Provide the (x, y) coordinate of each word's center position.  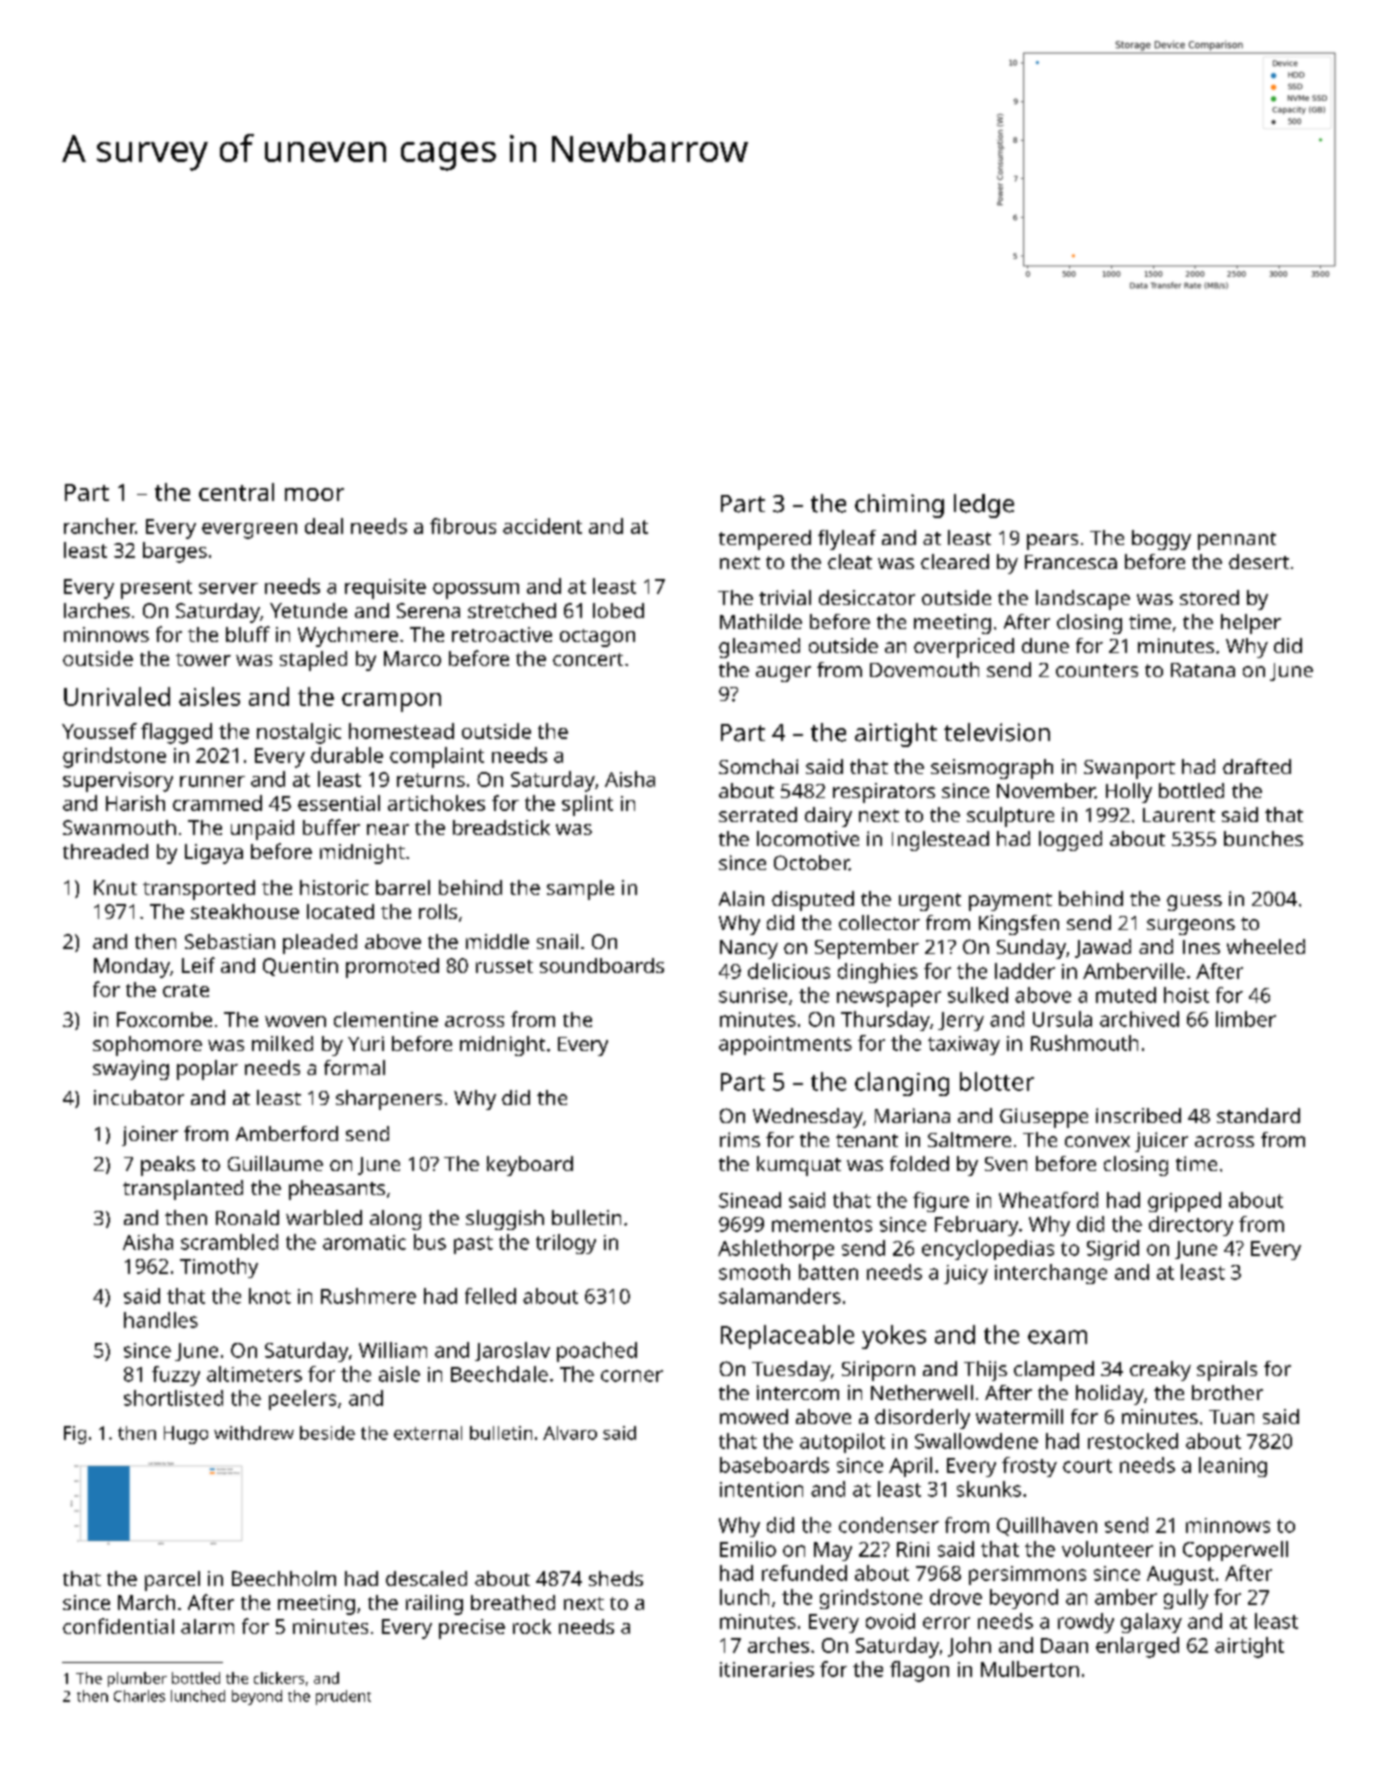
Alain (741, 898)
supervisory (118, 782)
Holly (1129, 793)
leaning (1233, 1467)
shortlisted (173, 1398)
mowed (754, 1416)
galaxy (1151, 1623)
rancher (100, 526)
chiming (899, 506)
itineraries (767, 1669)
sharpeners (389, 1100)
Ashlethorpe (776, 1250)
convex (1097, 1141)
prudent (343, 1697)
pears (1052, 542)
